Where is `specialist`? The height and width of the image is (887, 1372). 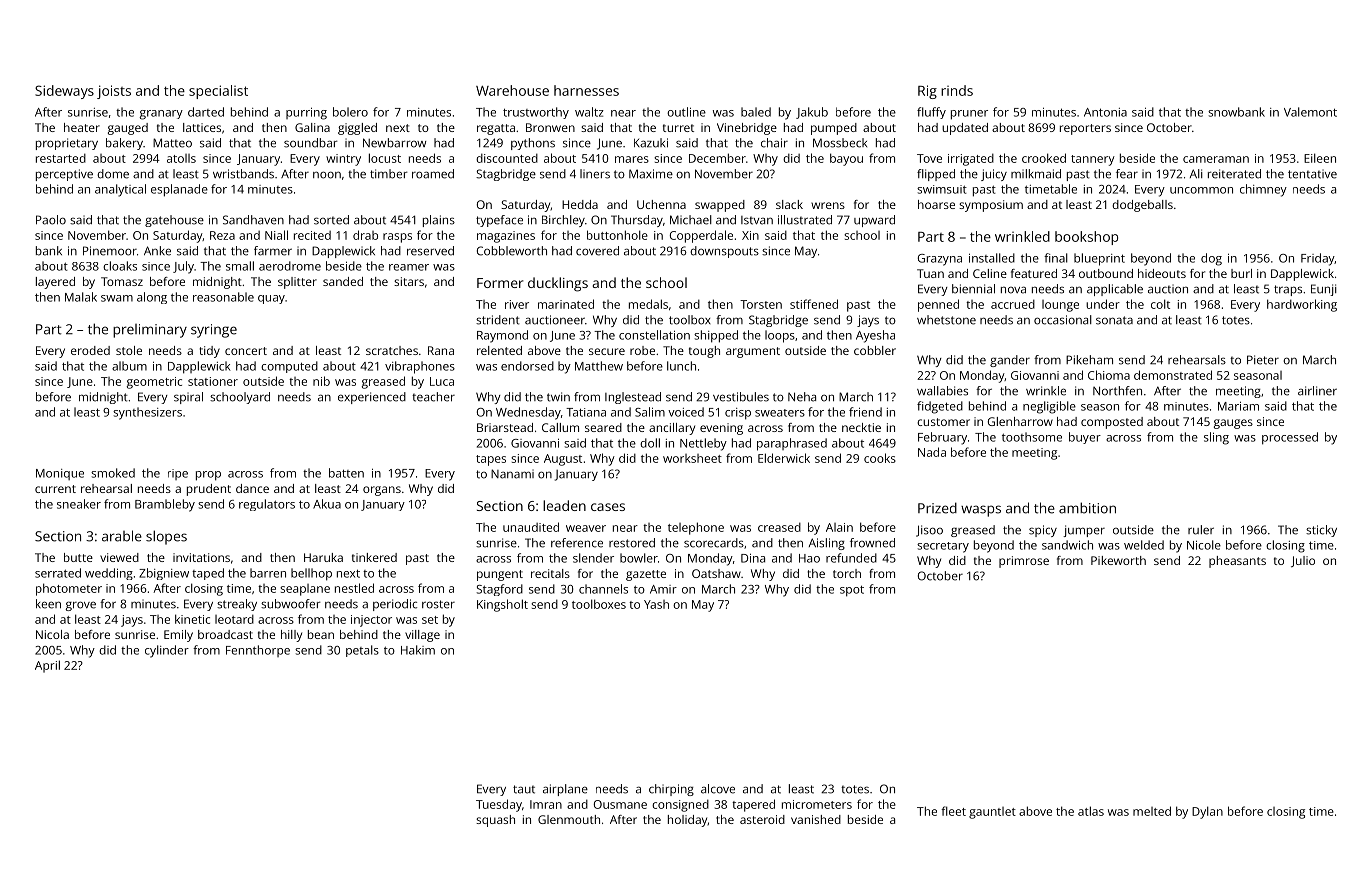
specialist is located at coordinates (218, 92).
